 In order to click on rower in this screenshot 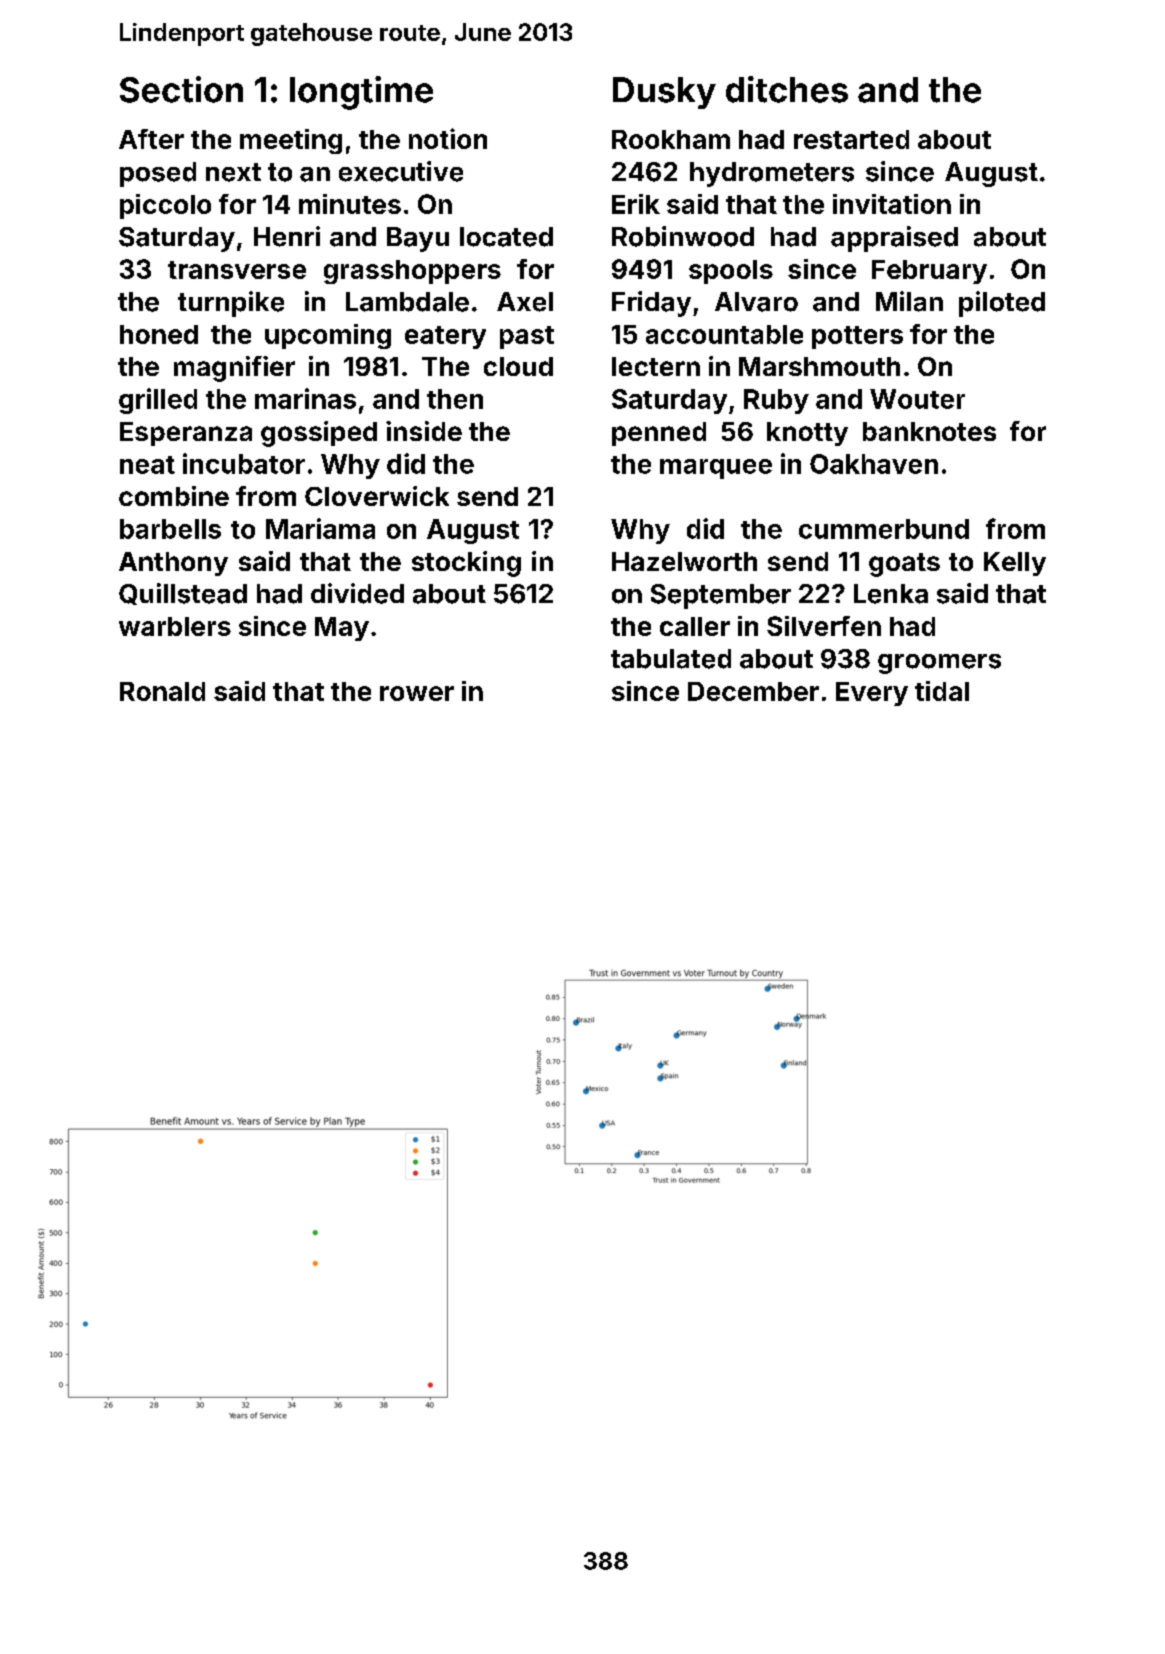, I will do `click(417, 693)`.
